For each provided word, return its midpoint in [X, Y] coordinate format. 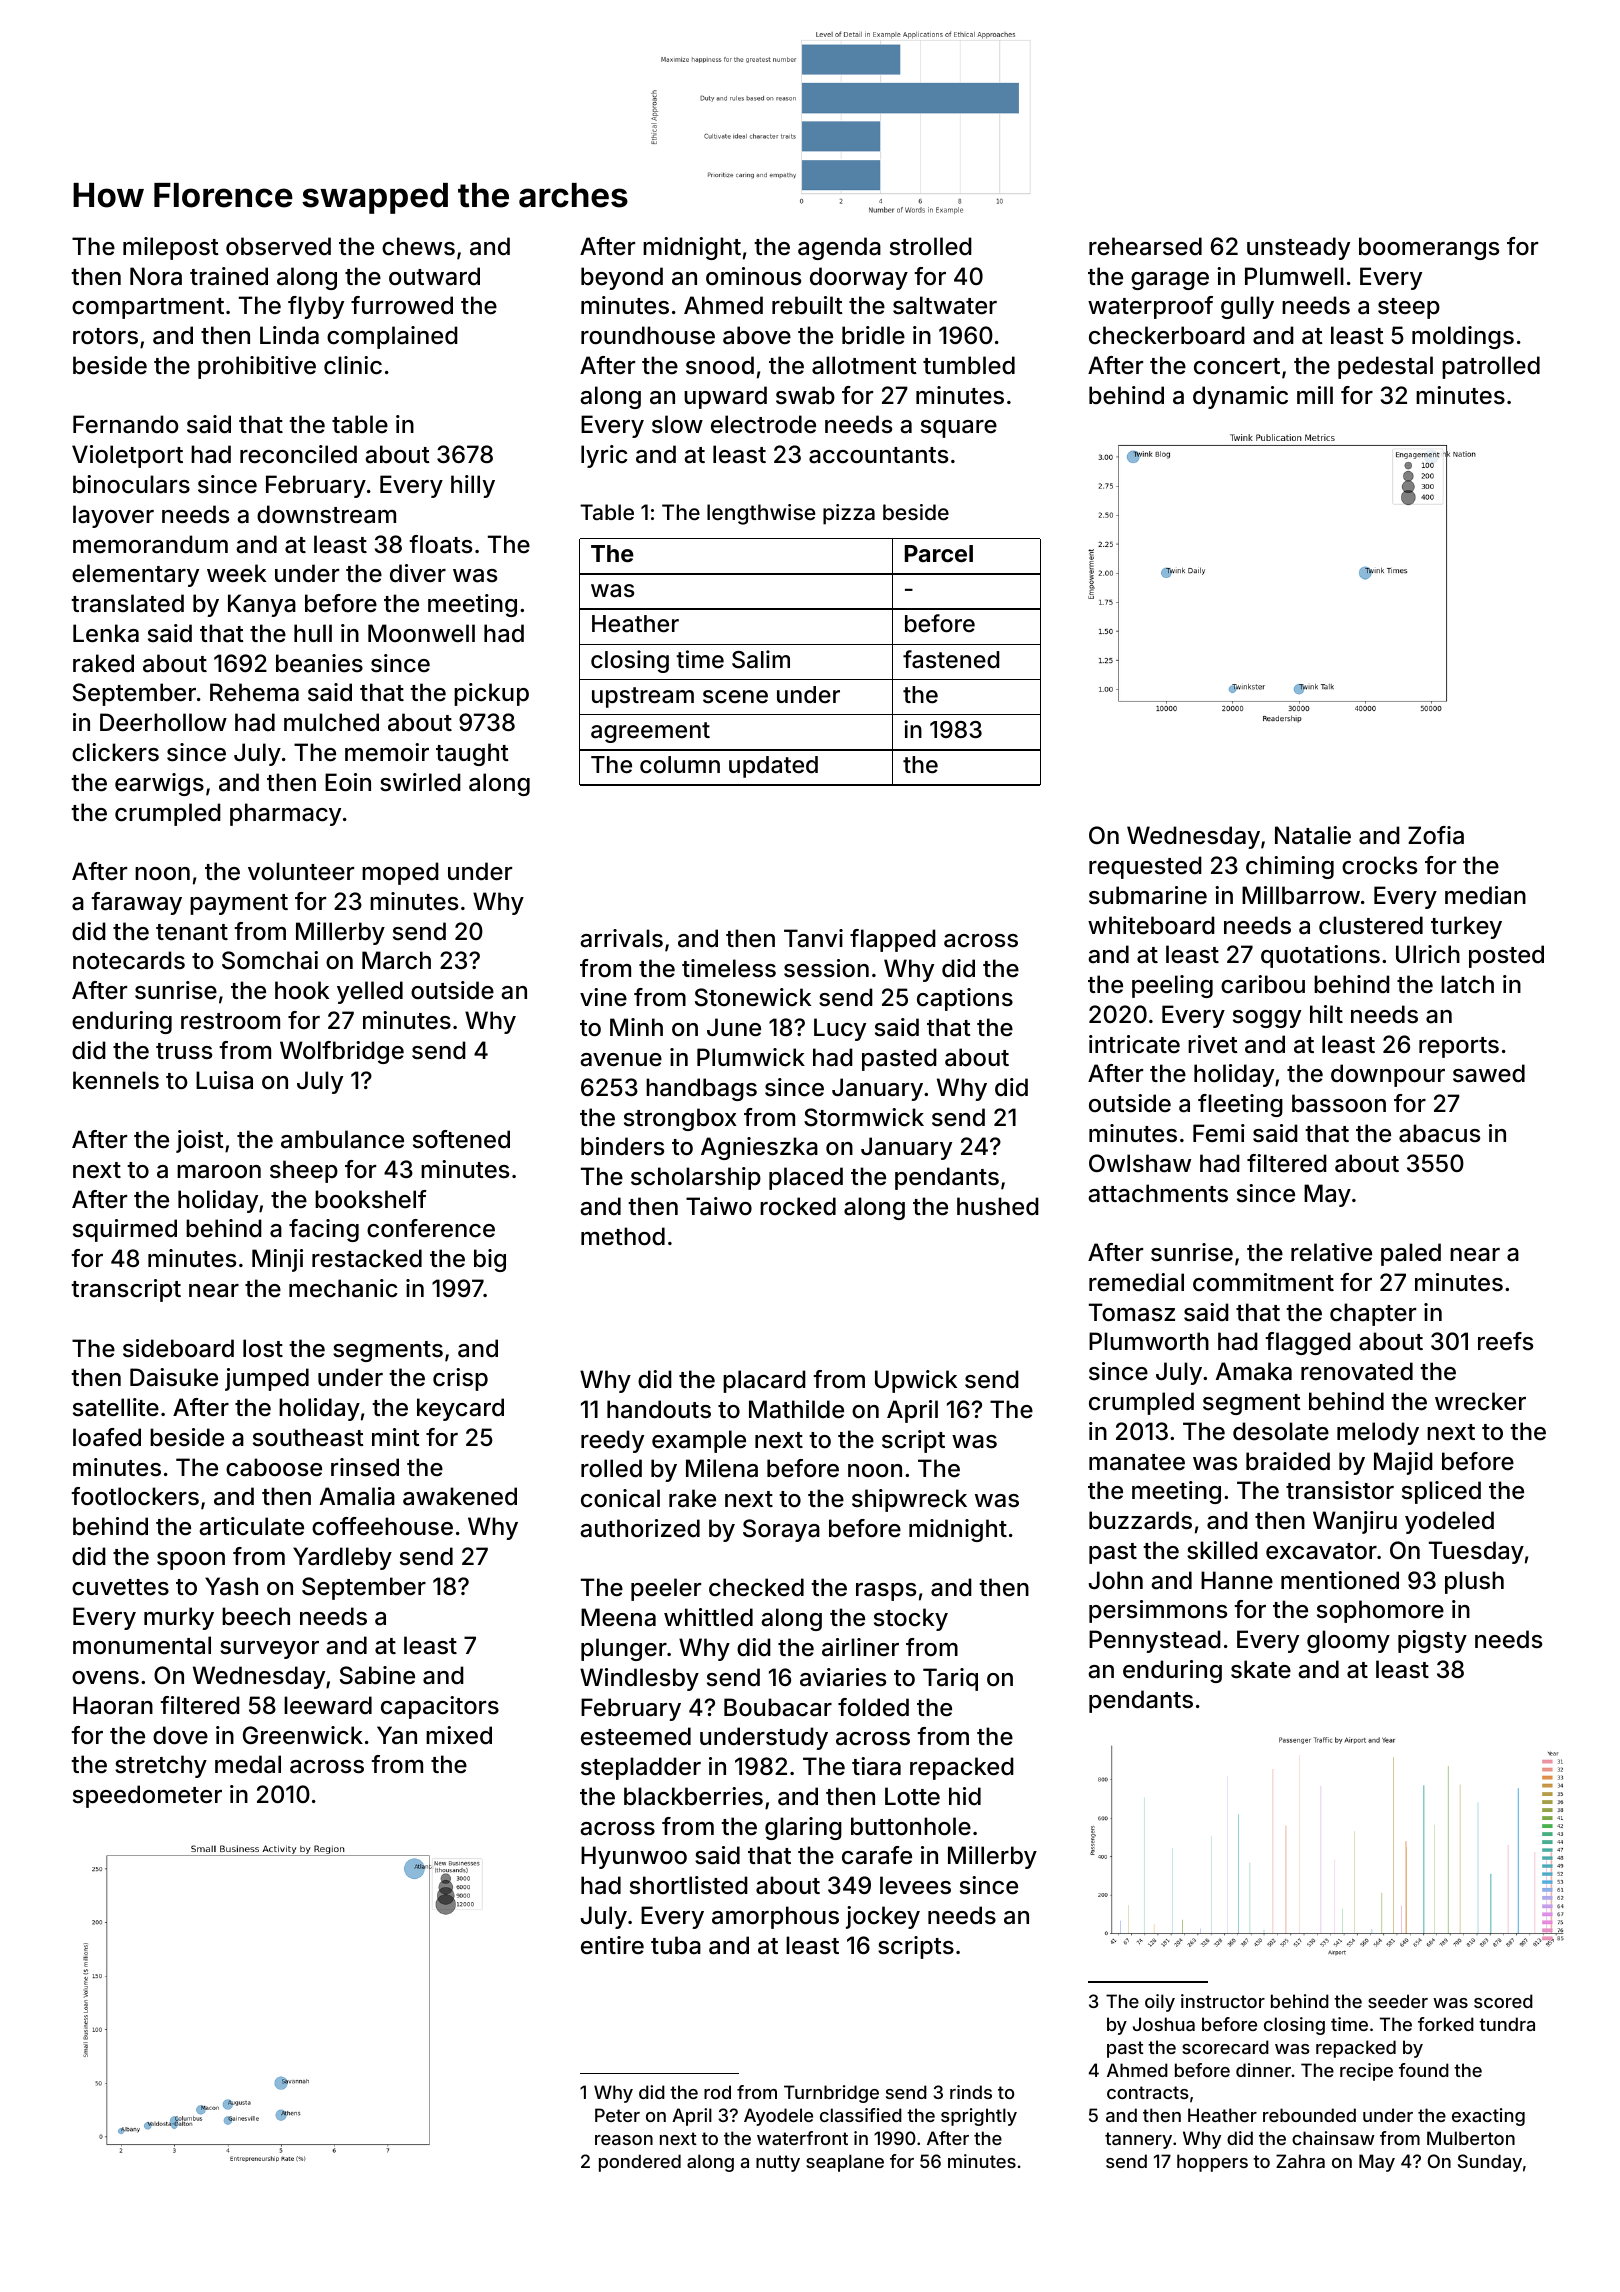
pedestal [1385, 367]
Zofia [1436, 835]
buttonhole [911, 1826]
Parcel [939, 553]
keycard [460, 1409]
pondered [640, 2163]
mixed [459, 1735]
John [1116, 1580]
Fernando [126, 424]
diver [418, 573]
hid [965, 1796]
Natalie [1313, 835]
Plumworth [1149, 1341]
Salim [761, 659]
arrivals [621, 938]
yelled [370, 992]
